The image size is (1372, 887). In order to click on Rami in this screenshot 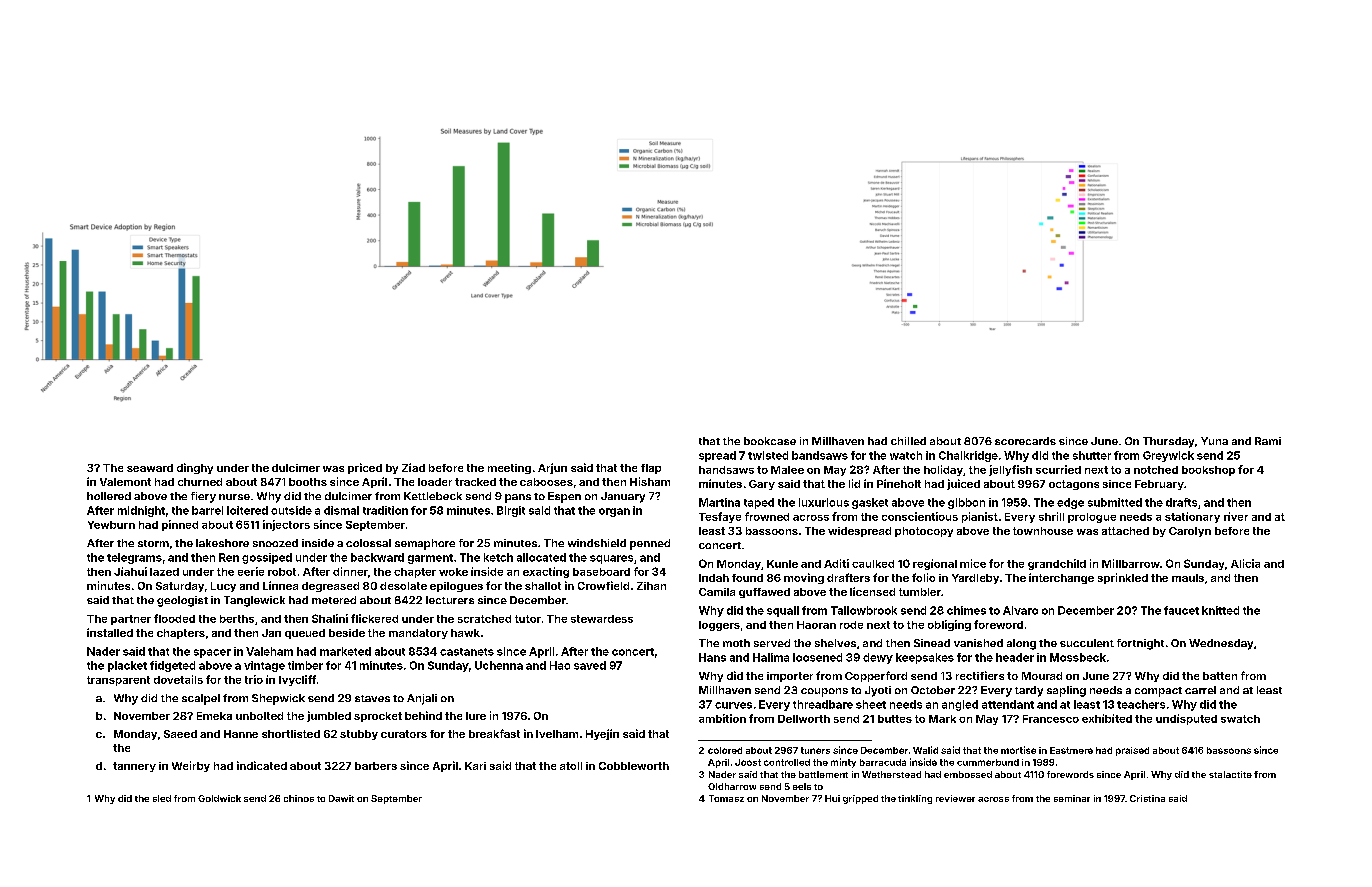, I will do `click(1268, 441)`.
